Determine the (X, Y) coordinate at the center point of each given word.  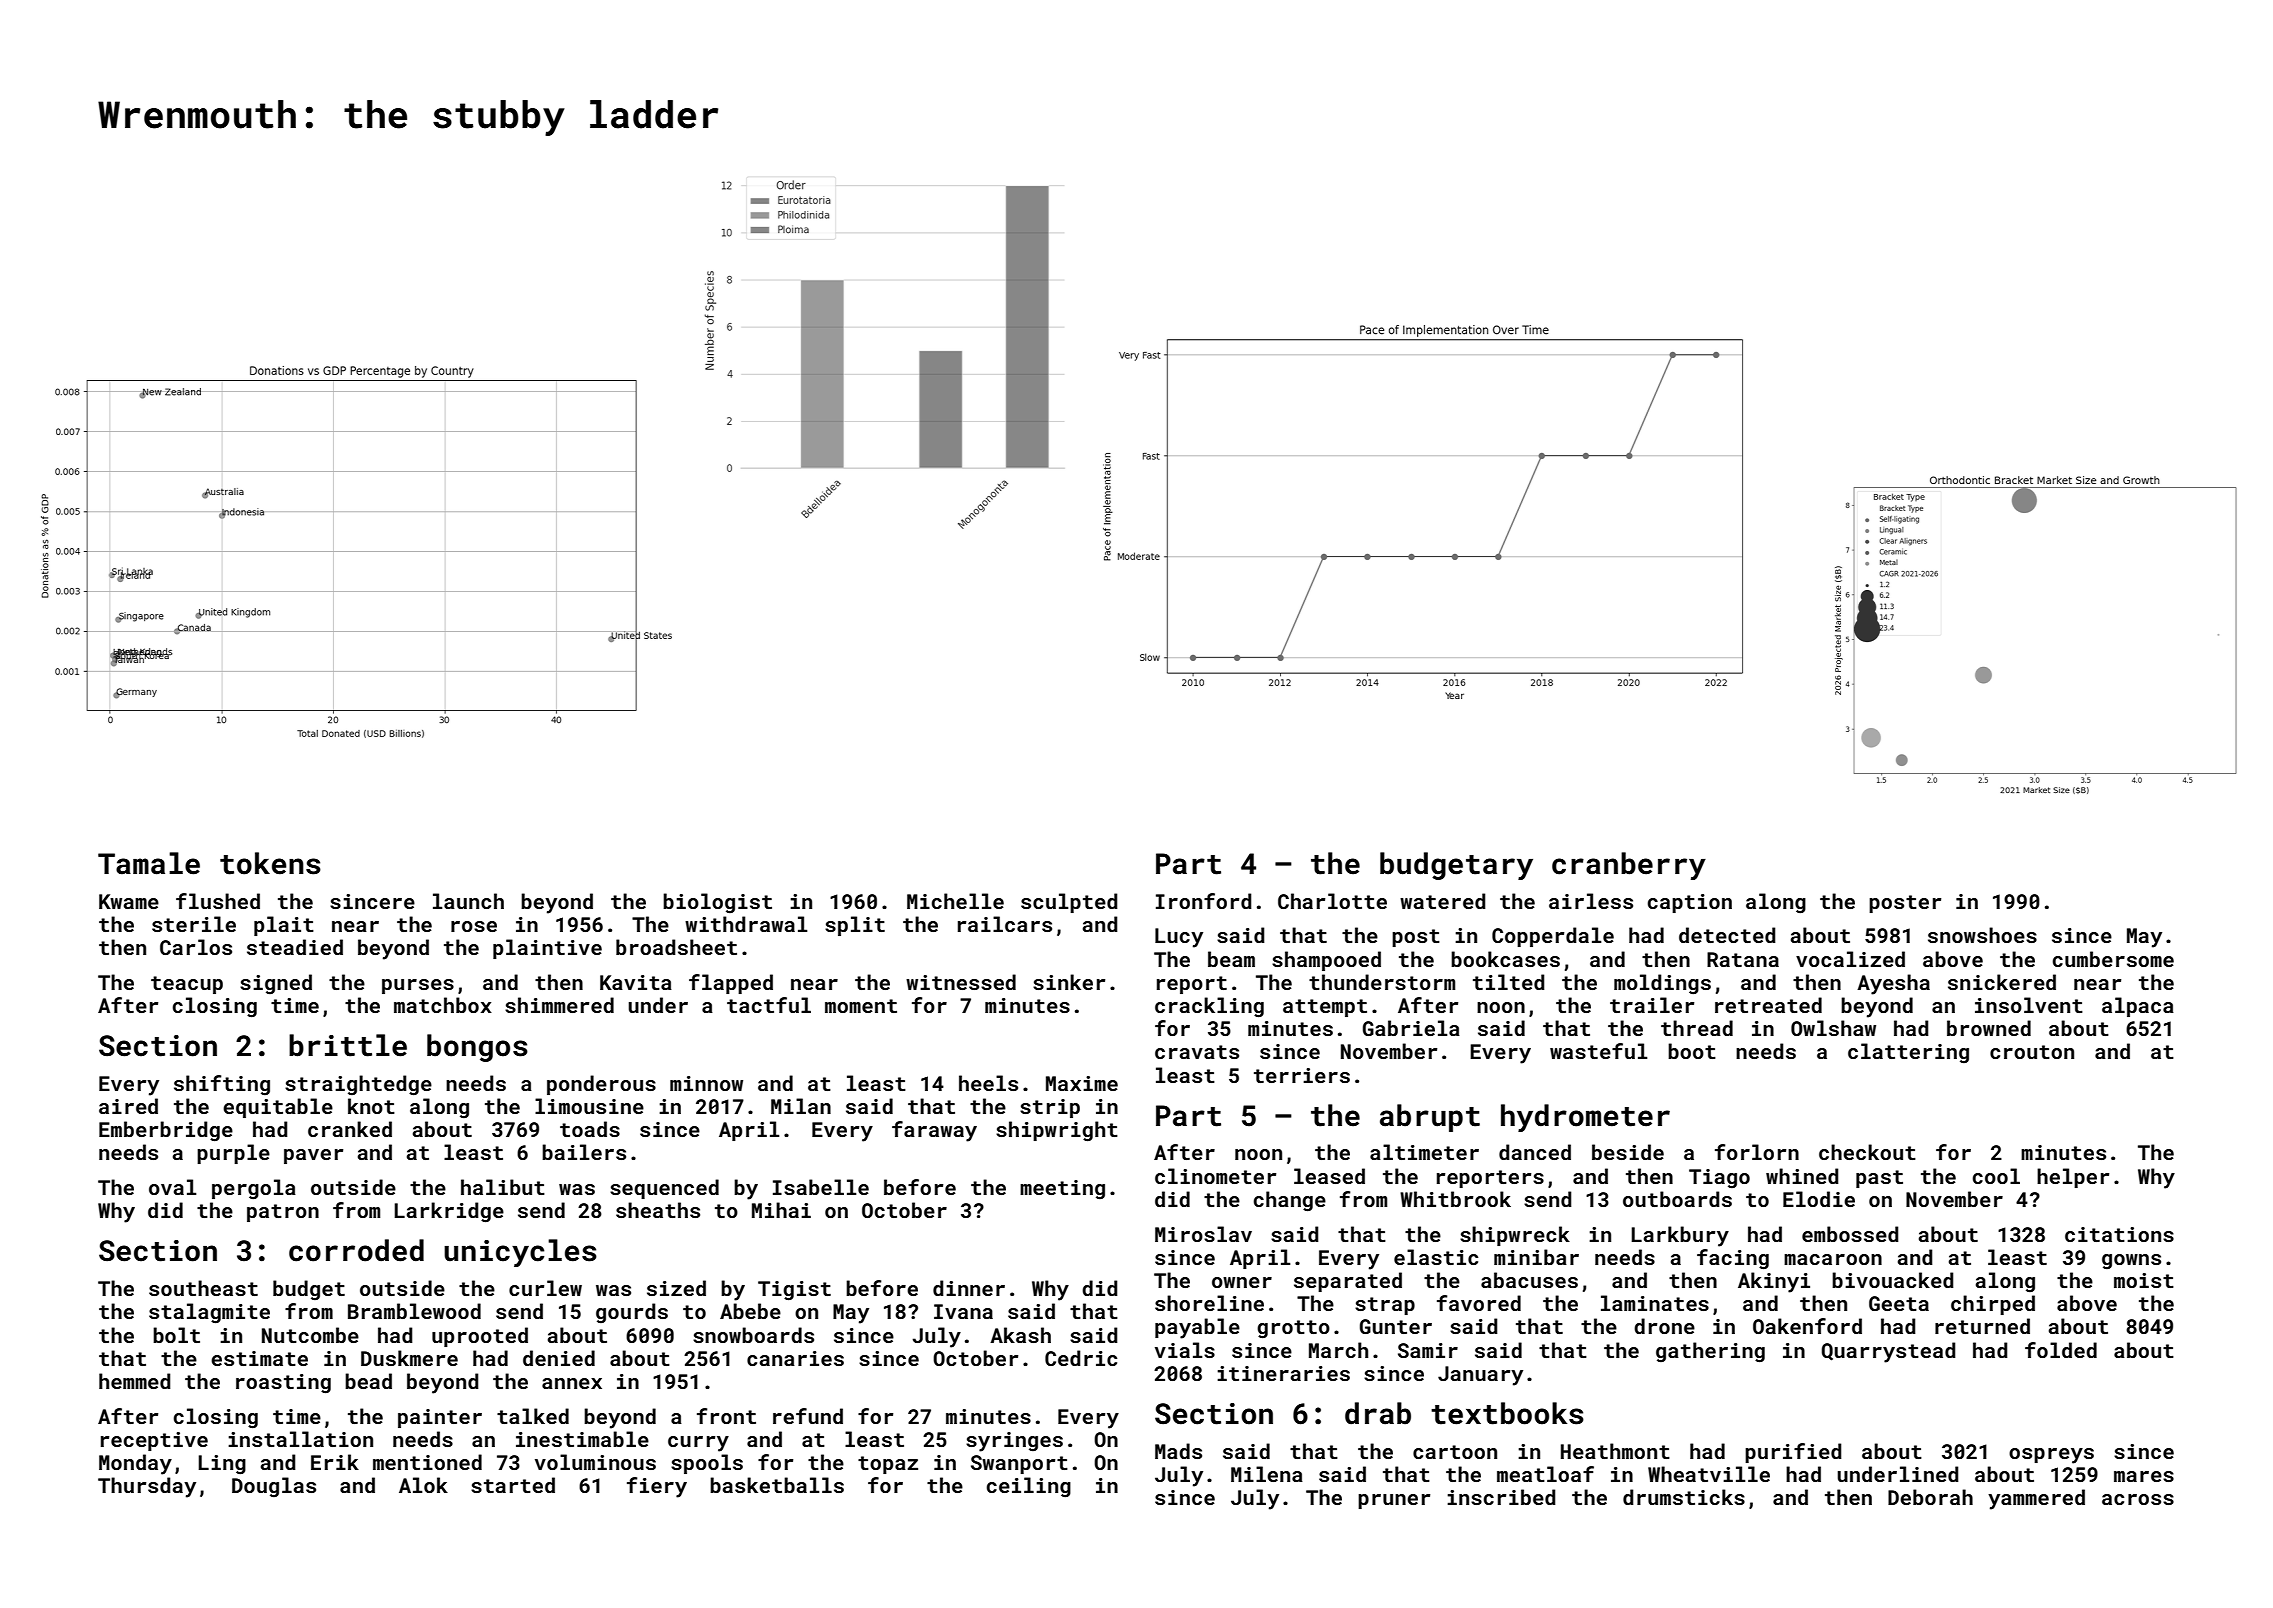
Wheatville (1709, 1474)
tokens (270, 863)
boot (1692, 1051)
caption (1690, 903)
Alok (423, 1485)
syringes (1014, 1442)
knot (371, 1106)
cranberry (1629, 866)
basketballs (777, 1485)
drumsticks (1684, 1497)
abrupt (1430, 1118)
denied (559, 1358)
